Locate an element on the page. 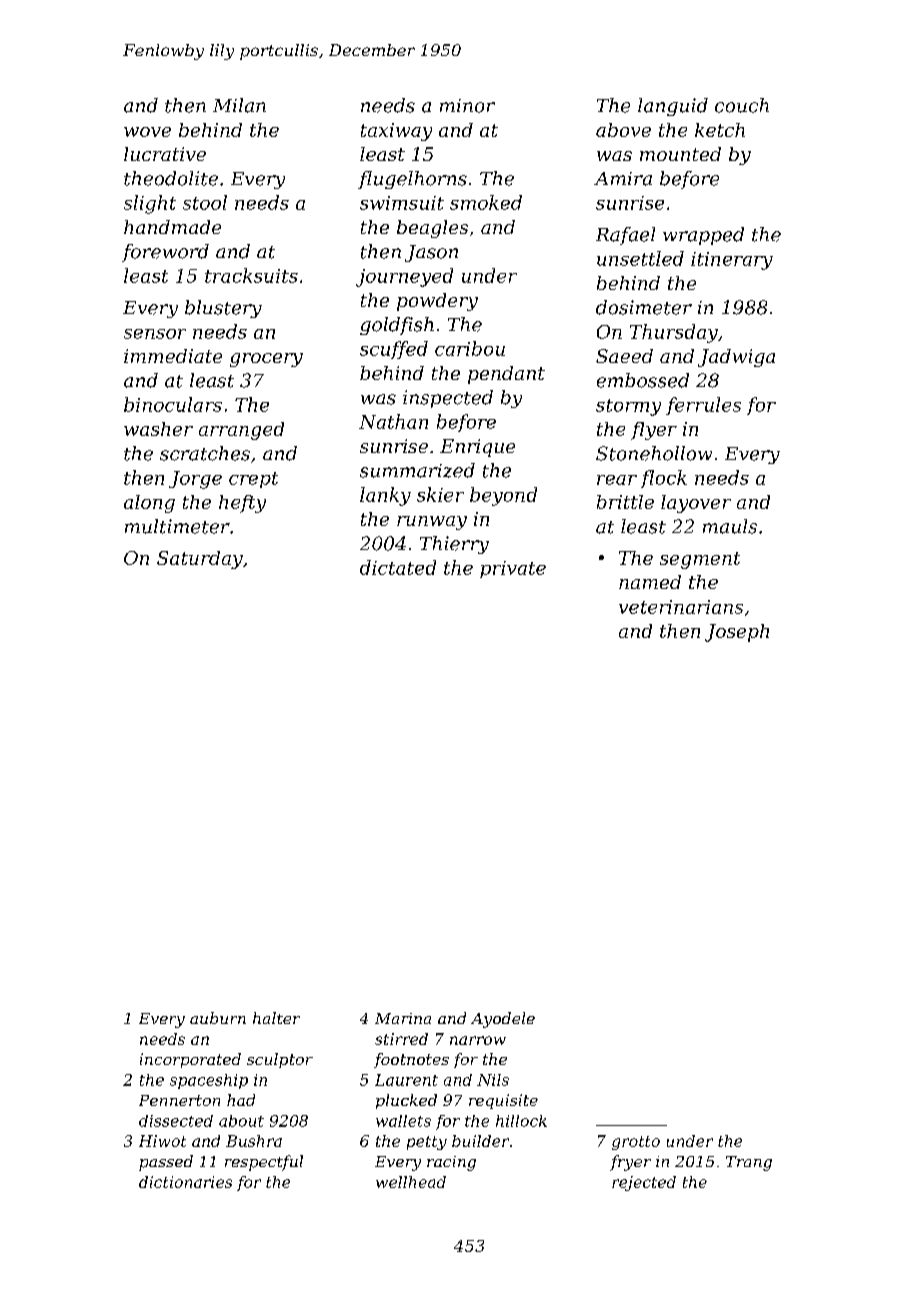 This document has height=1316, width=908. dictated is located at coordinates (398, 567).
